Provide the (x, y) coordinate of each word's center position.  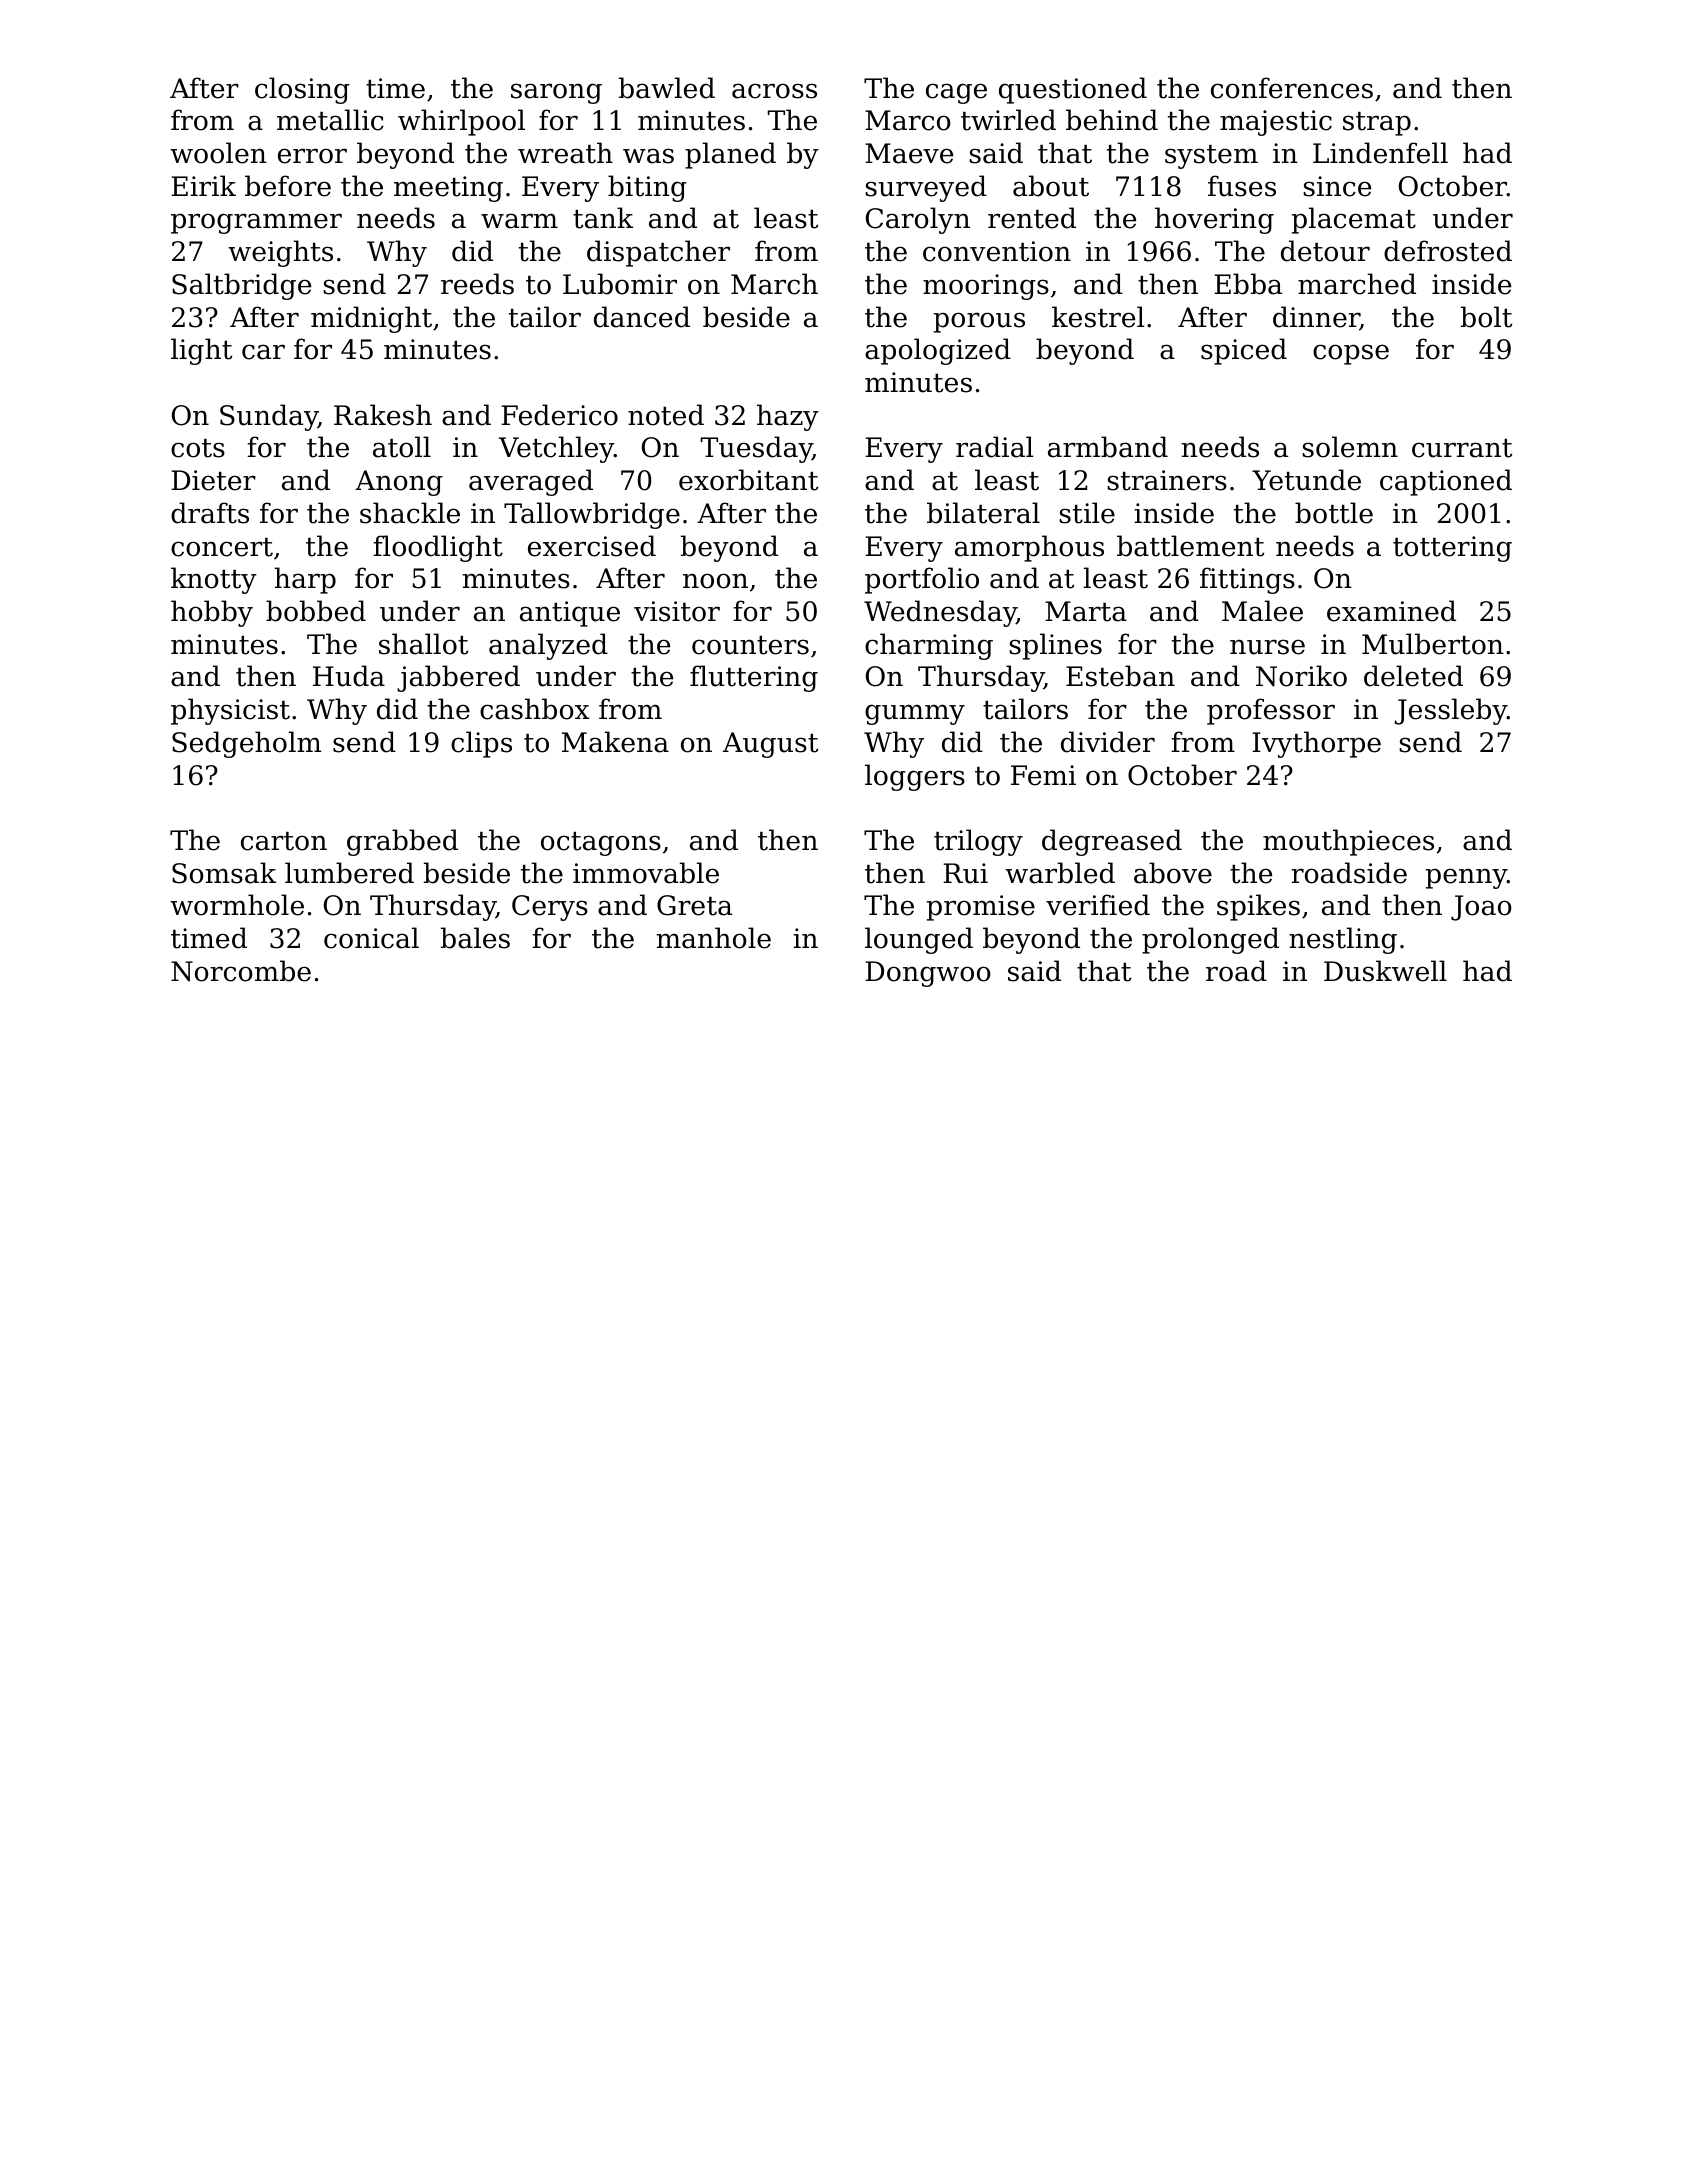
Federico (559, 415)
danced (642, 317)
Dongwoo (927, 974)
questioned (1073, 90)
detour (1325, 251)
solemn (1350, 447)
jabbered (458, 678)
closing (302, 90)
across (774, 91)
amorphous (1029, 548)
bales (475, 938)
